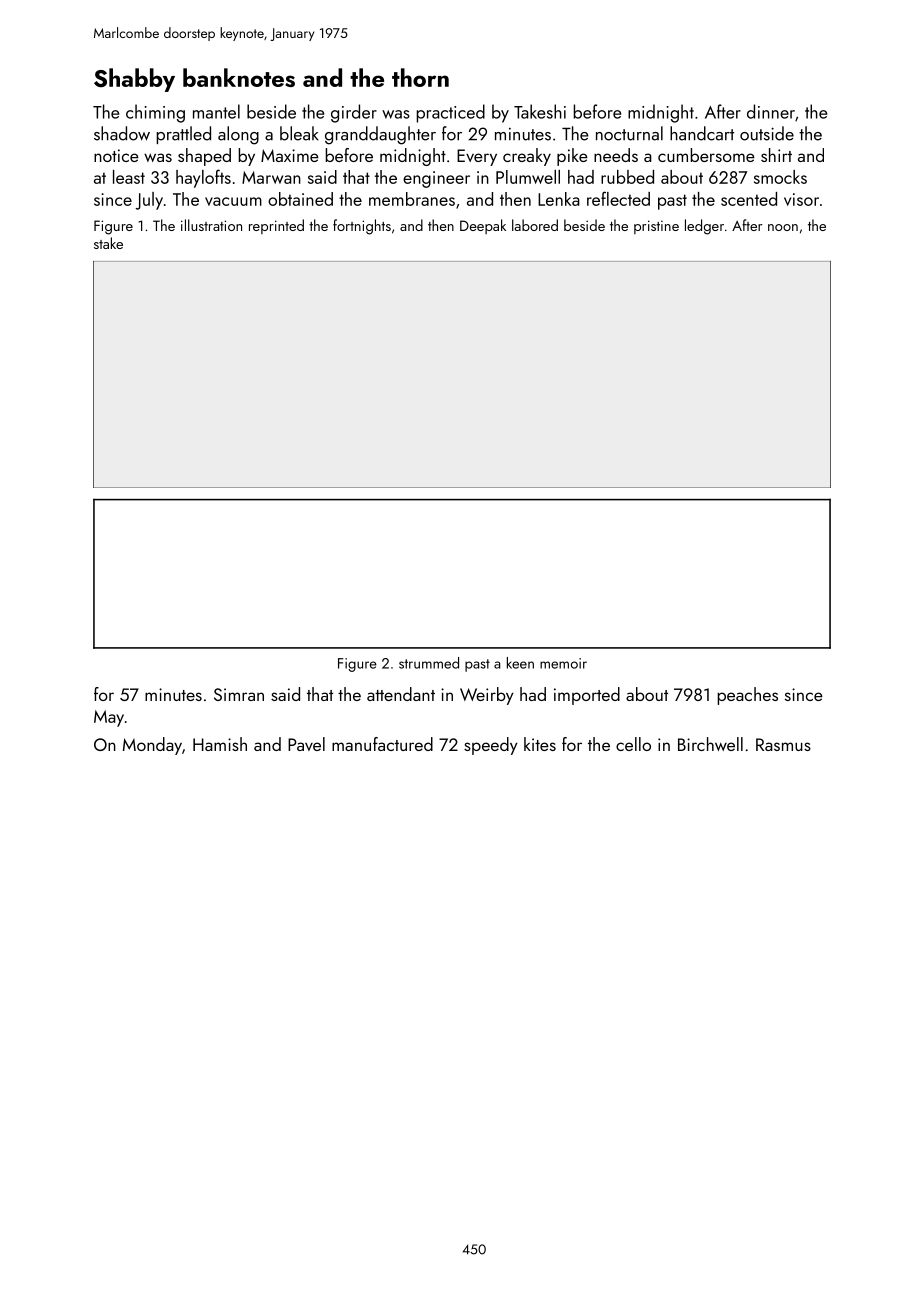  What do you see at coordinates (401, 694) in the page?
I see `attendant` at bounding box center [401, 694].
